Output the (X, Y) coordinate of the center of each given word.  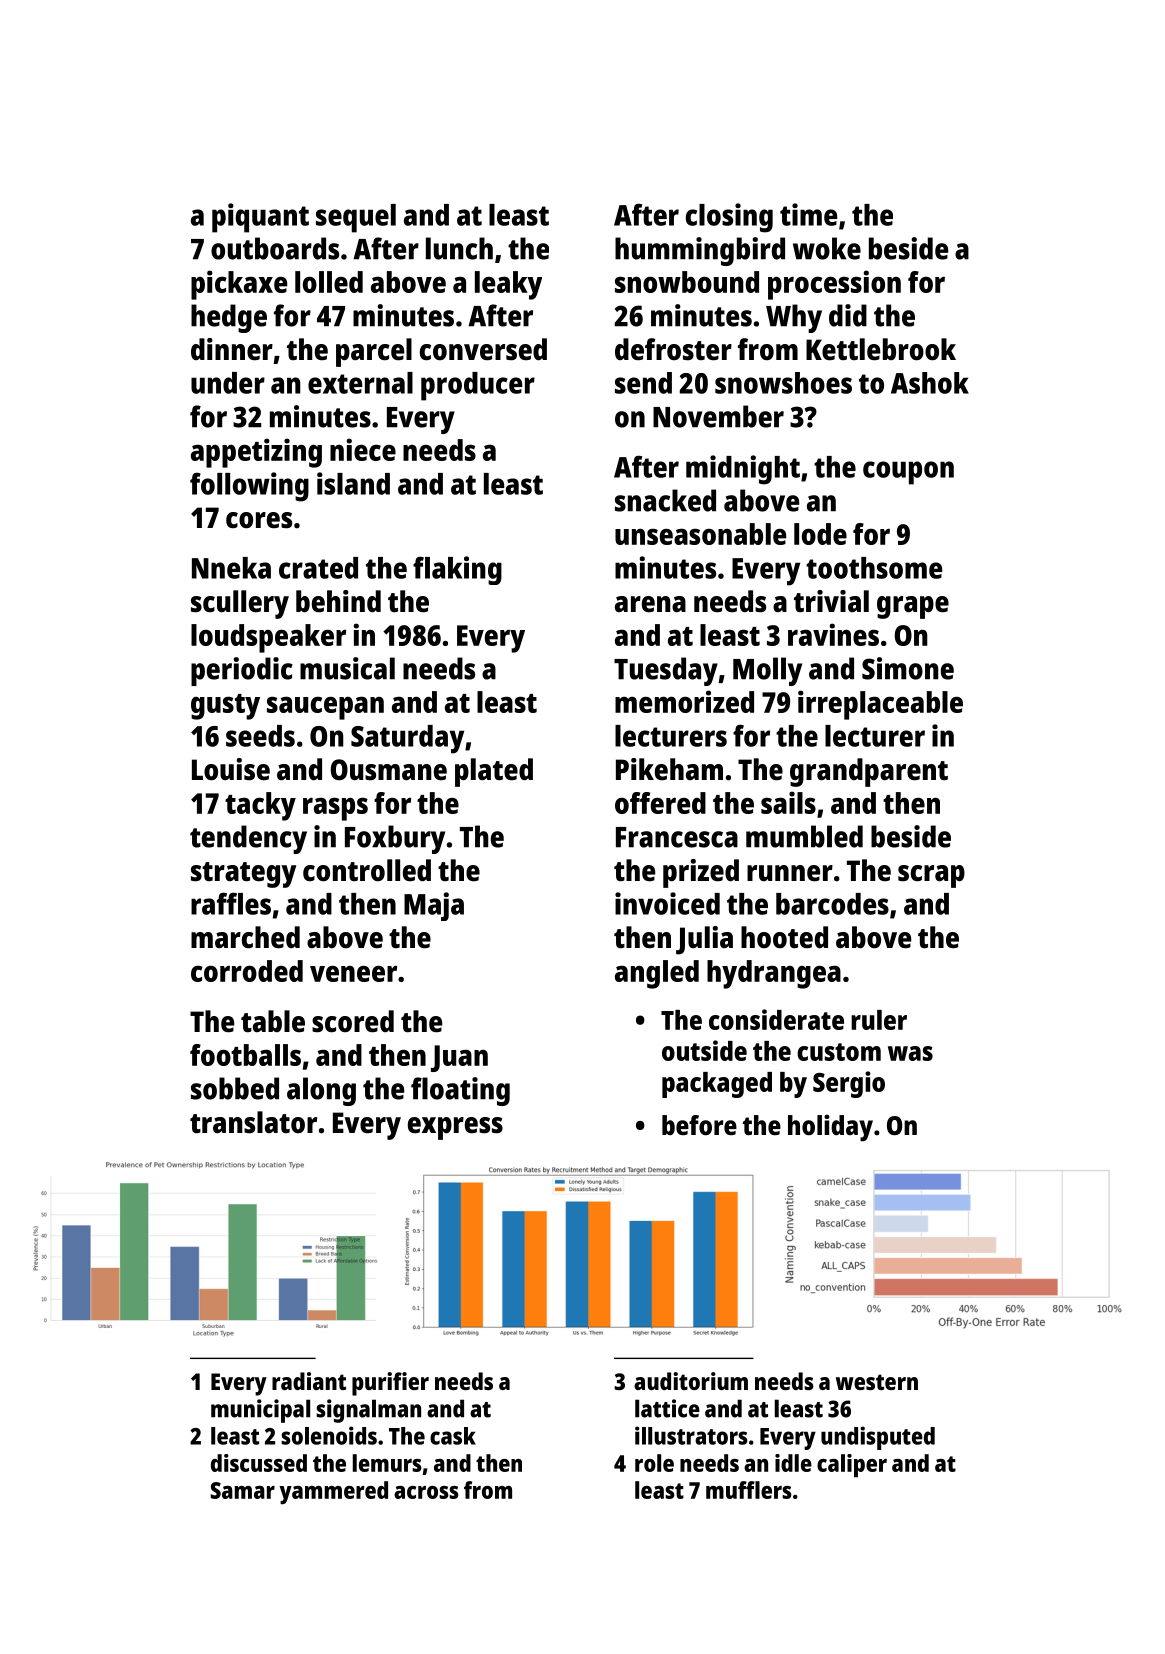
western (877, 1382)
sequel (356, 218)
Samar (243, 1490)
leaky (508, 285)
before (699, 1125)
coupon (908, 473)
